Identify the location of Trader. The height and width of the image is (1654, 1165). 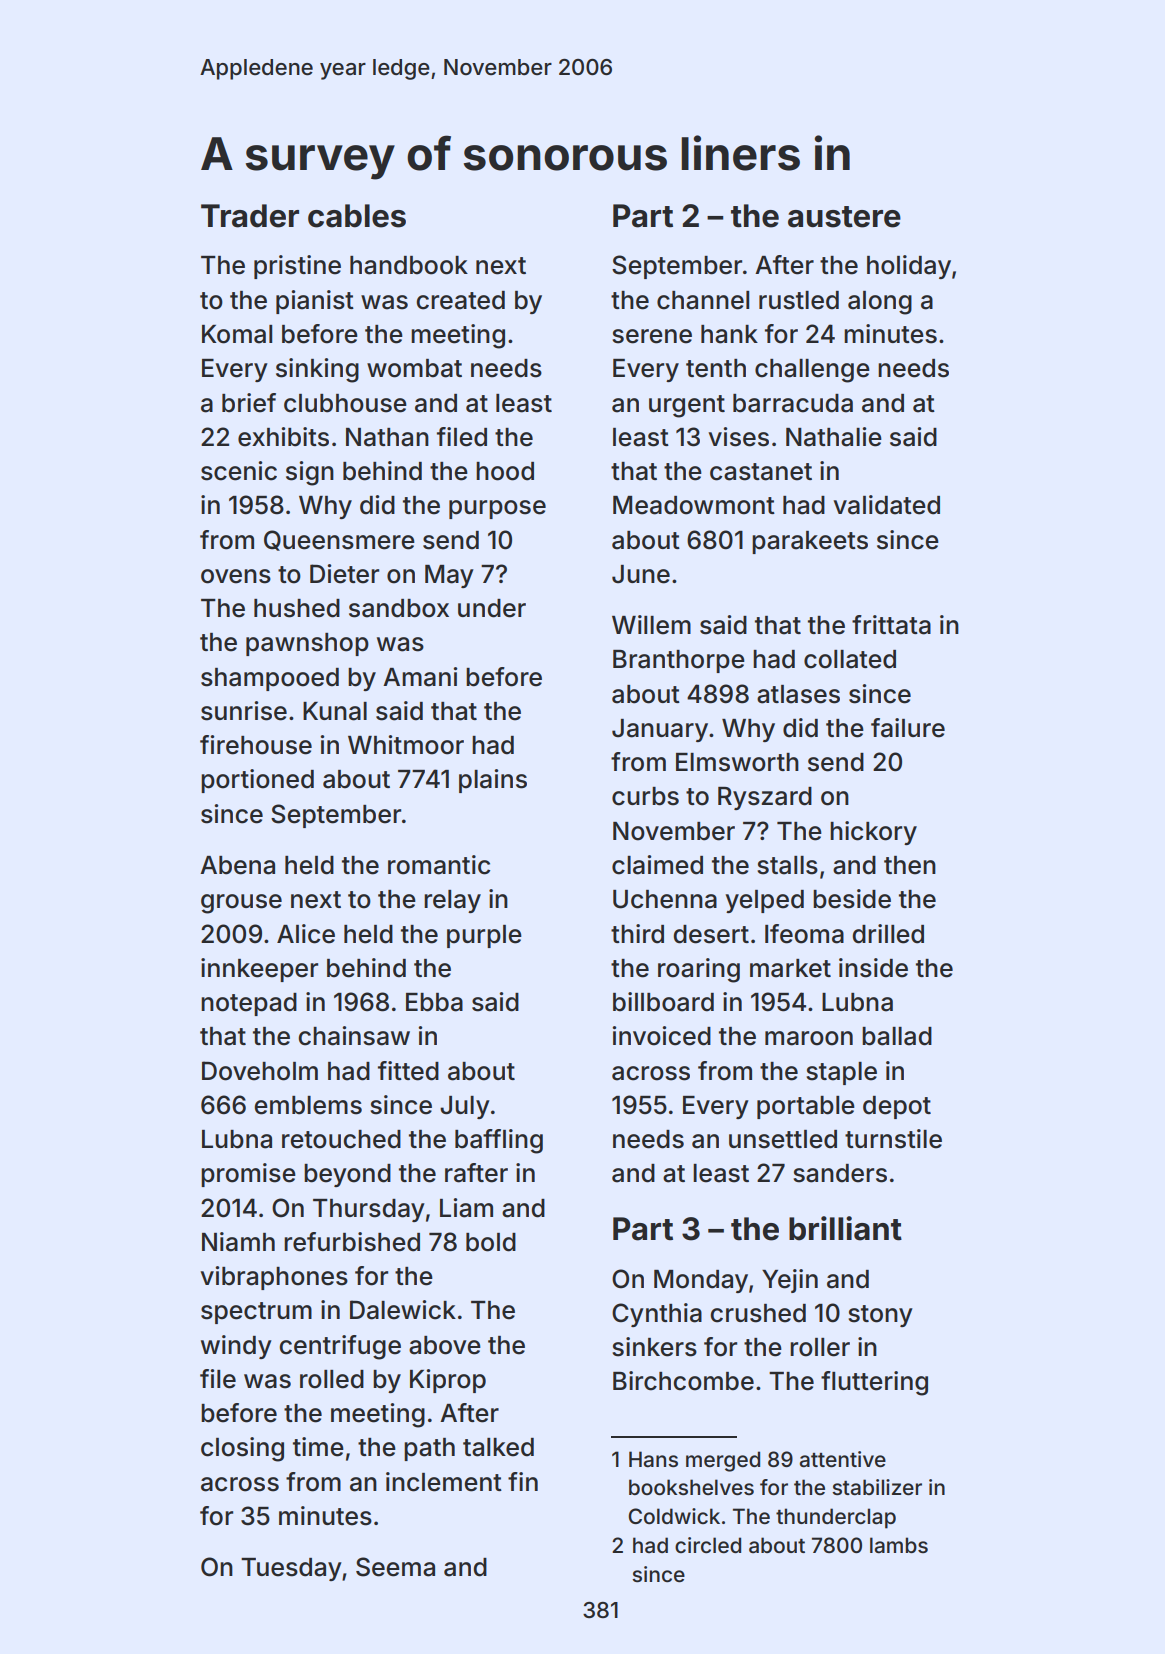
(250, 216).
